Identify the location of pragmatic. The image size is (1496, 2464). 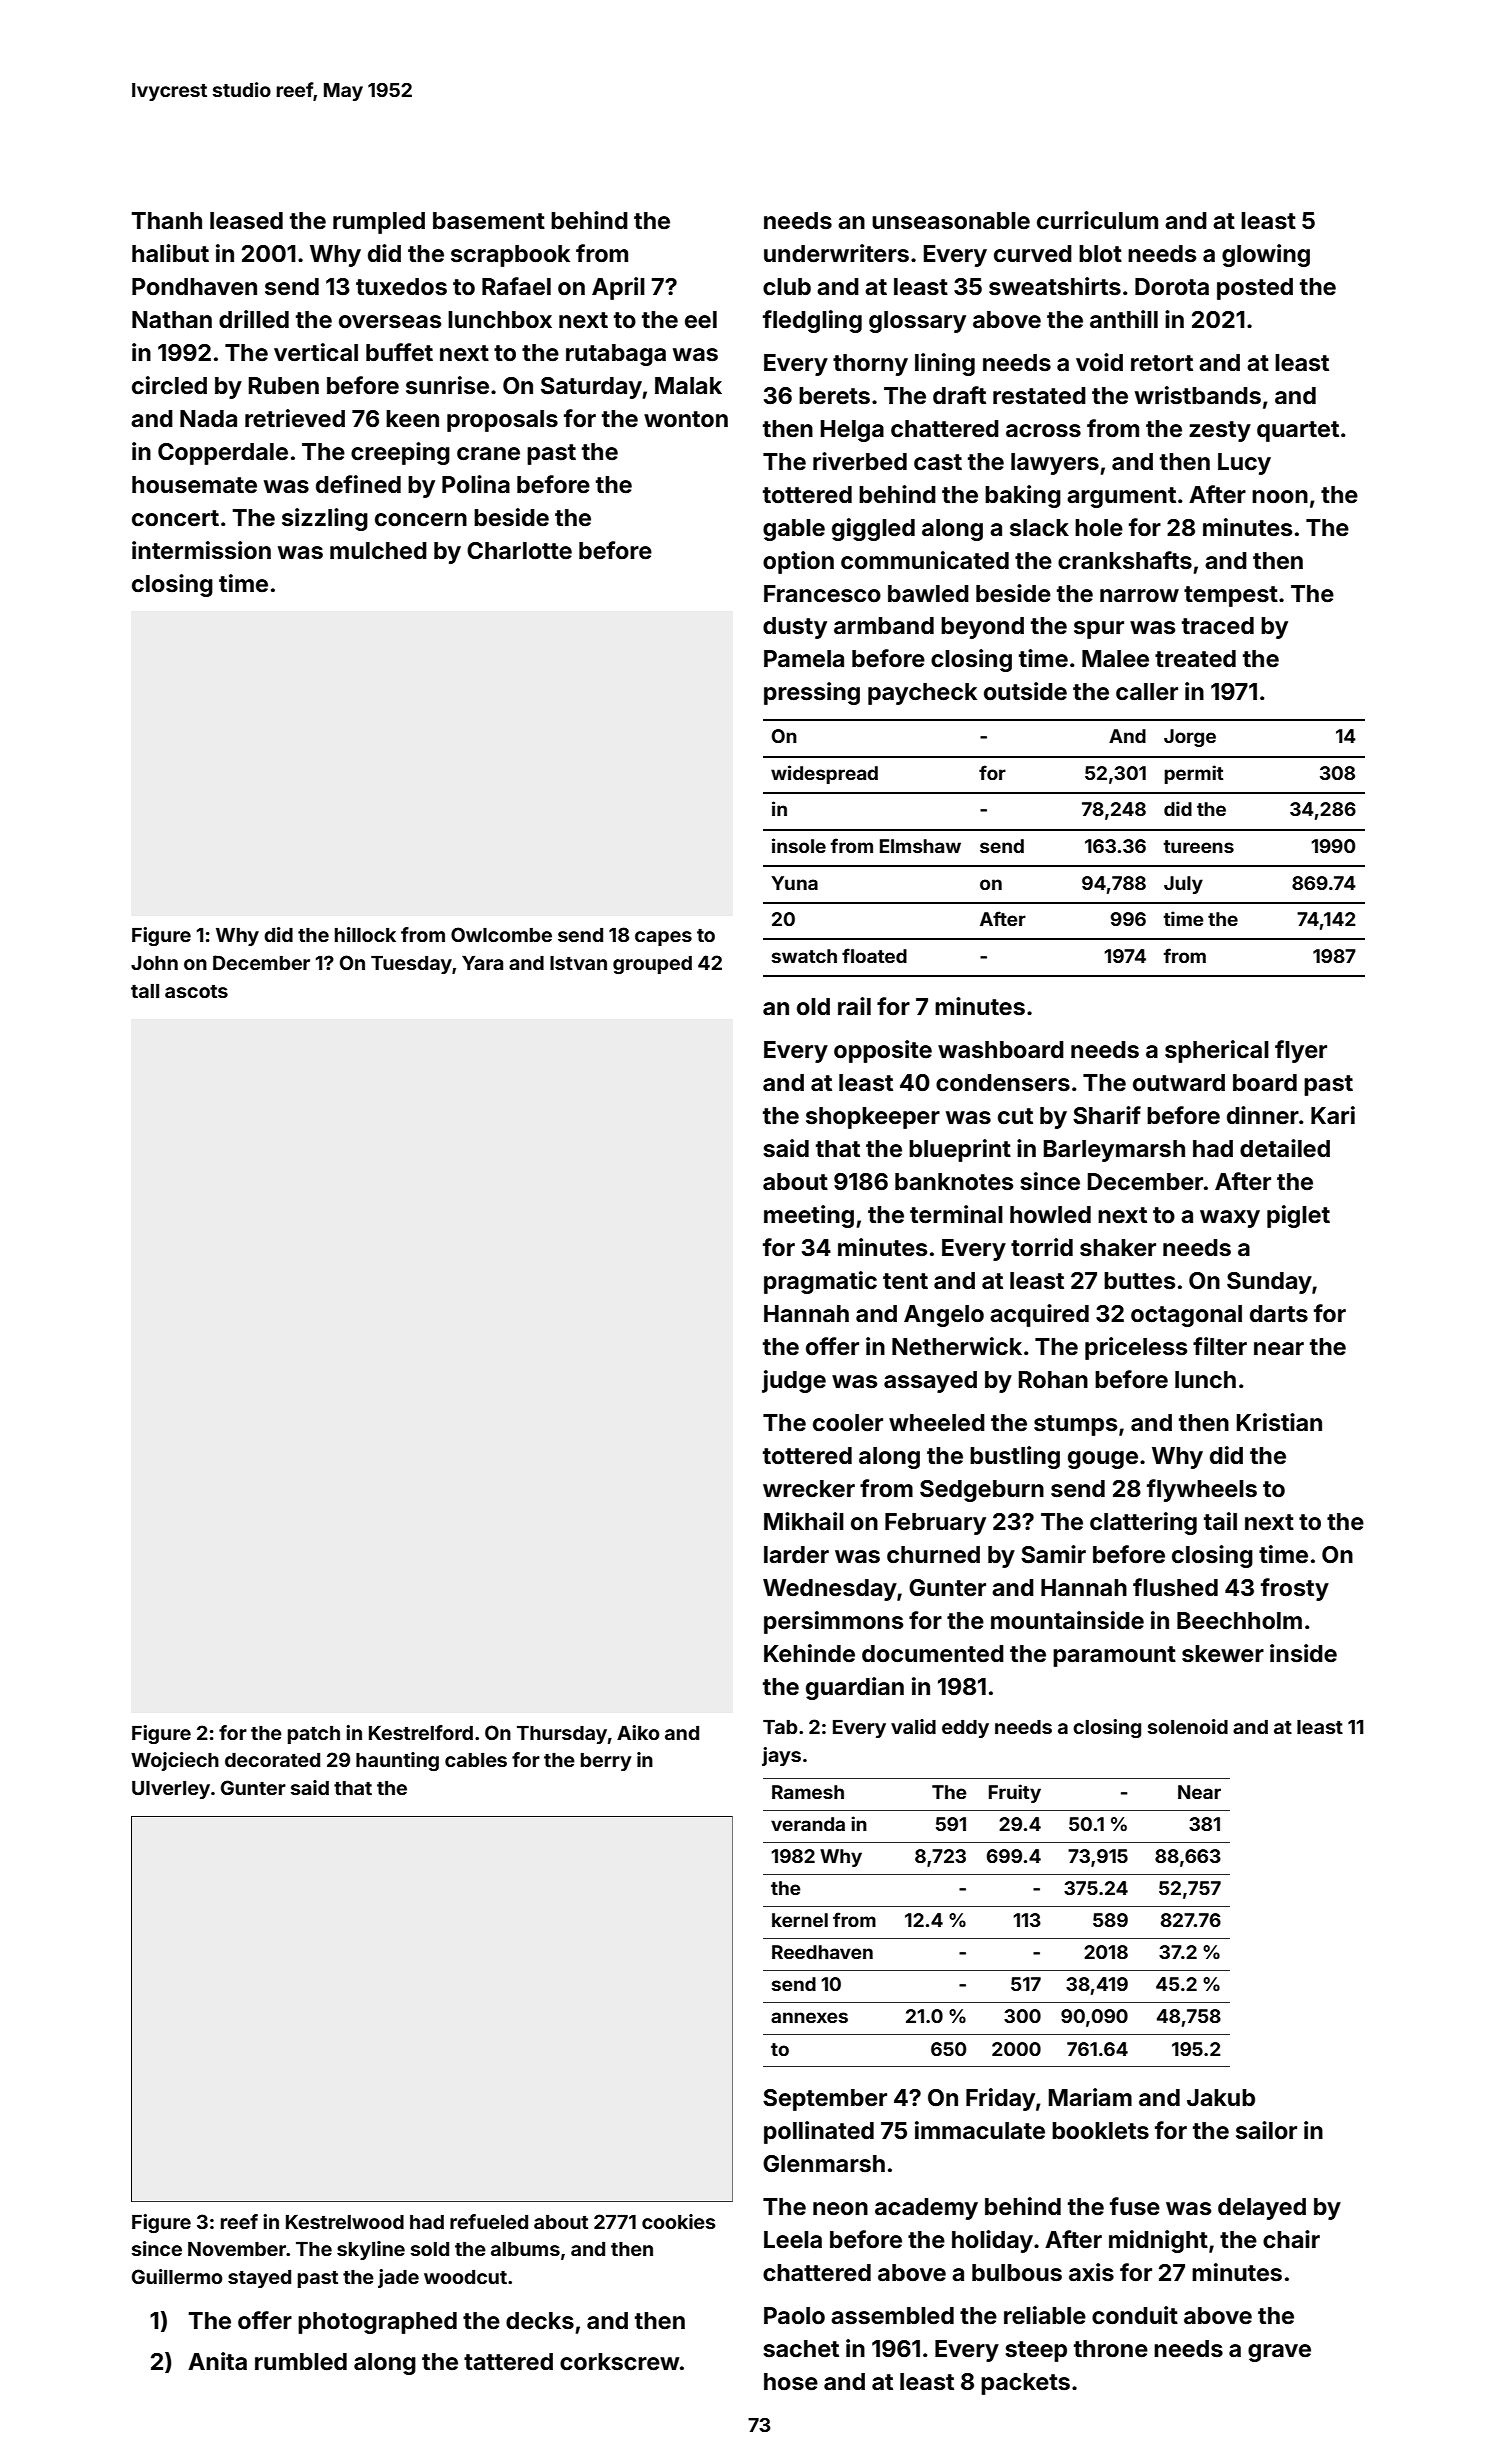
(820, 1282).
